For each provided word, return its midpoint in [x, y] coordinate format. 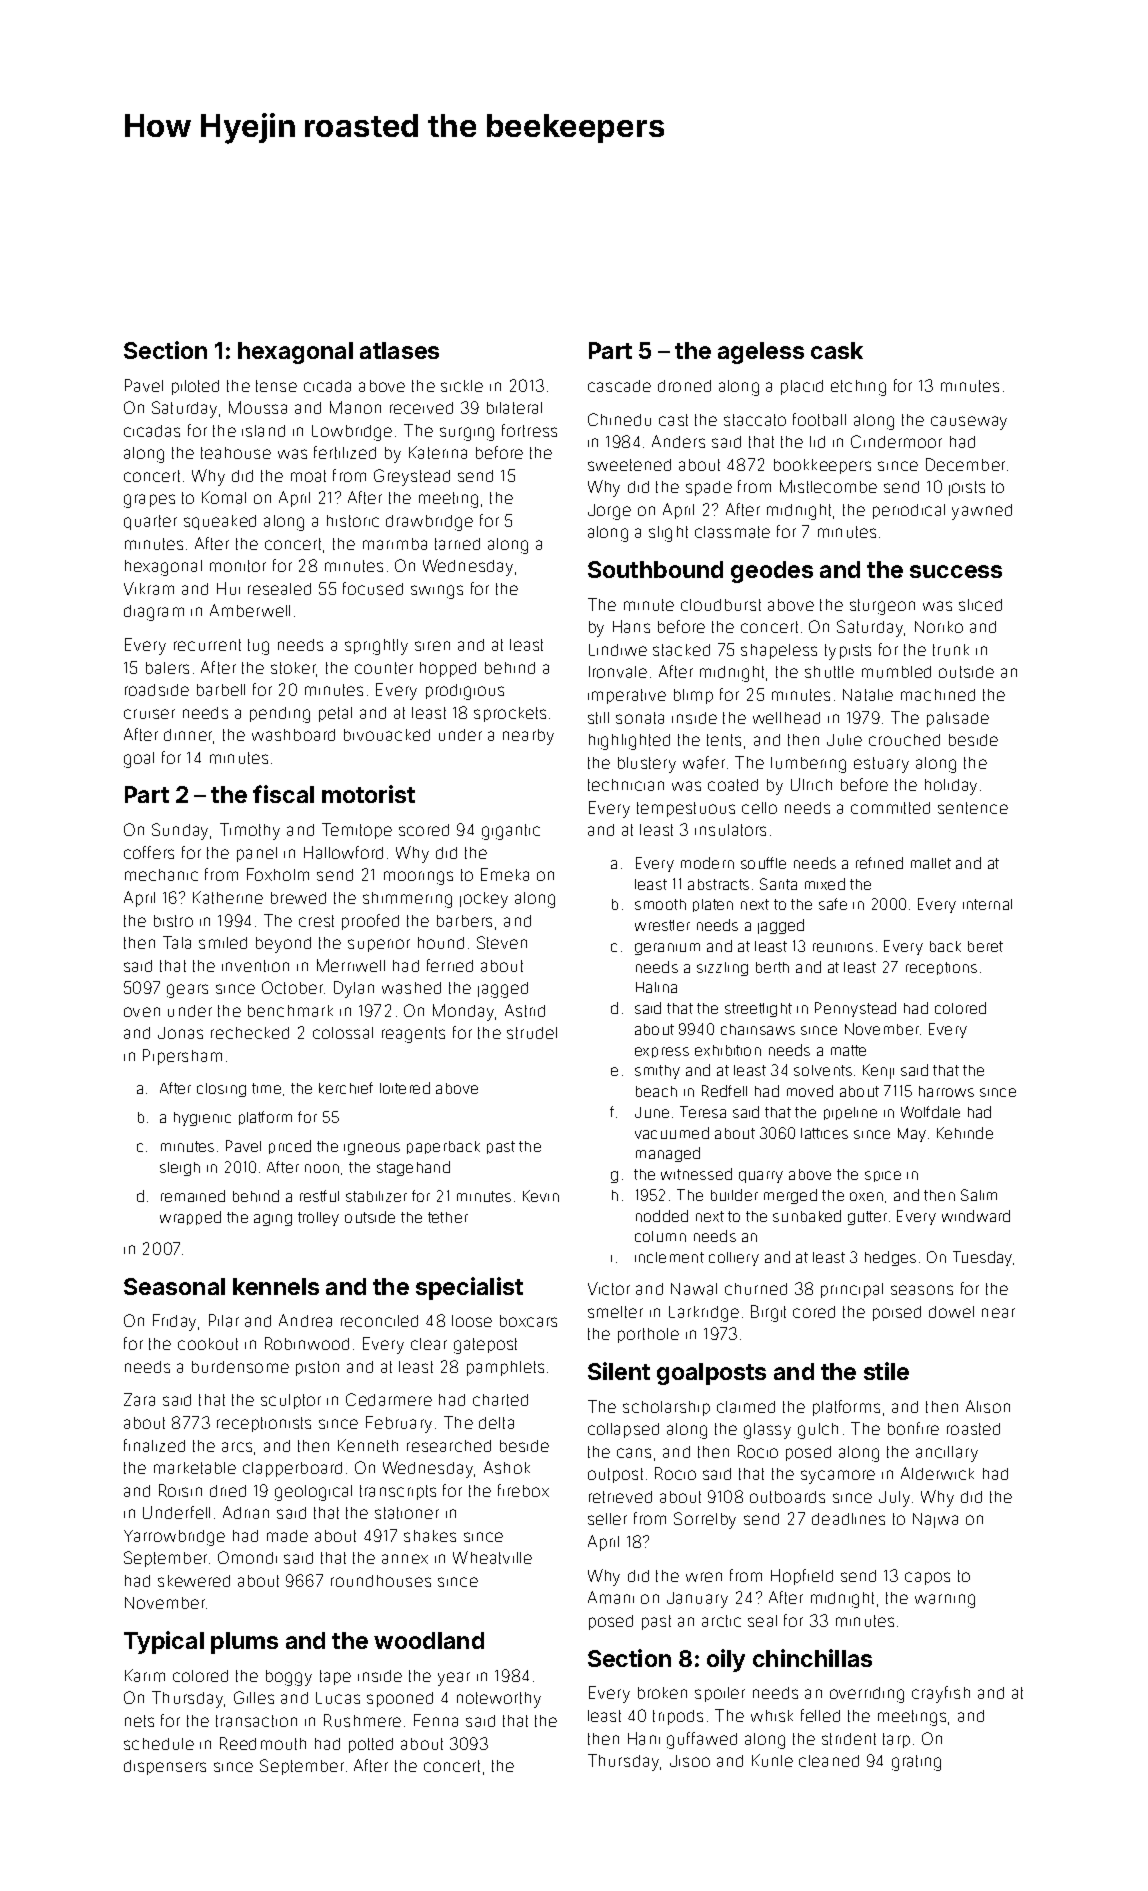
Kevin [541, 1196]
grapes [149, 501]
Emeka [505, 874]
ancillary [947, 1454]
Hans [631, 626]
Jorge [609, 512]
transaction [256, 1721]
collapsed [623, 1430]
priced [290, 1147]
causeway [969, 423]
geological [313, 1493]
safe [833, 904]
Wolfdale [930, 1112]
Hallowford [343, 852]
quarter [150, 522]
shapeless [779, 651]
